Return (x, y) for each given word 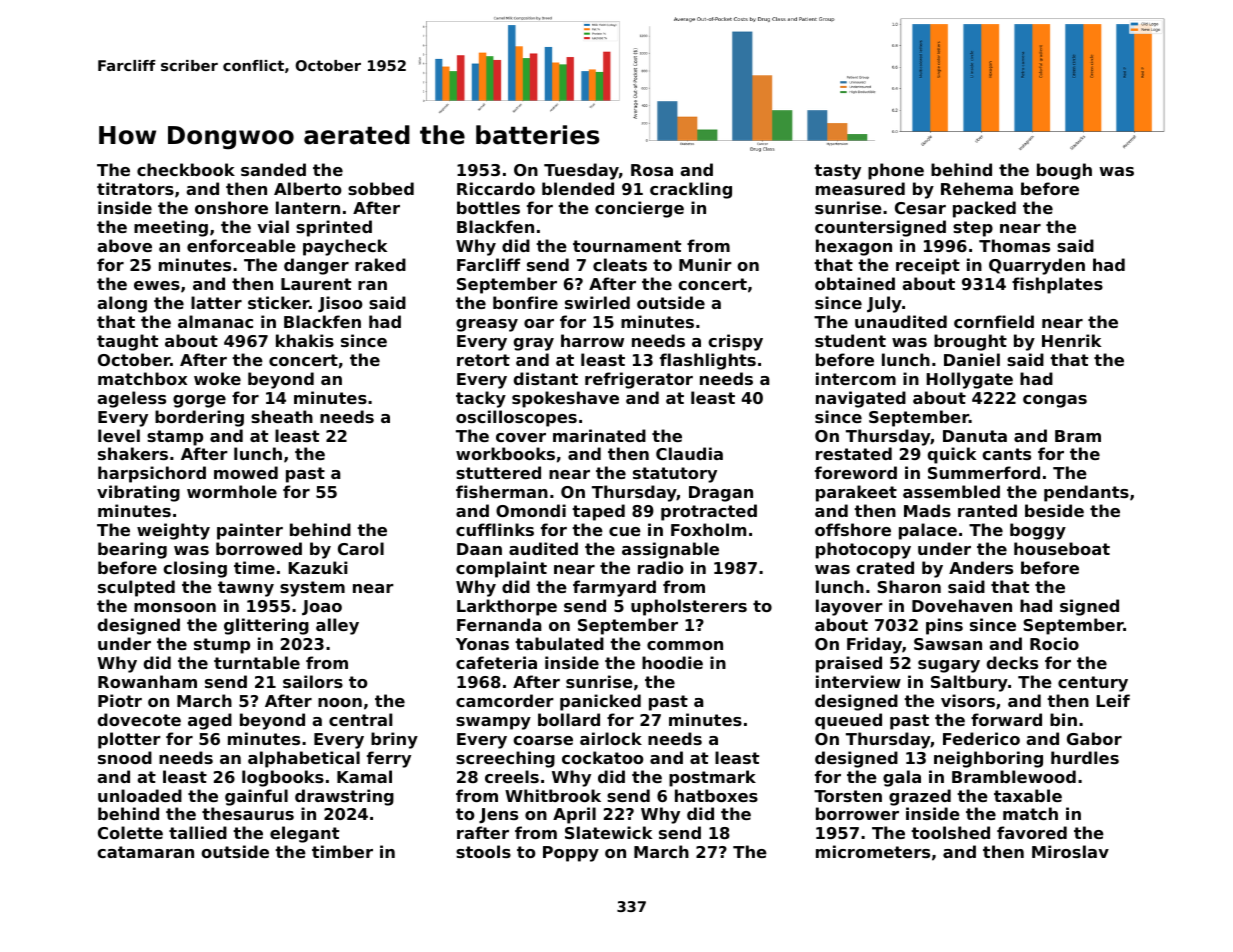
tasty (837, 172)
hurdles (1085, 757)
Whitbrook (553, 795)
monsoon (175, 607)
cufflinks (495, 529)
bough (1064, 171)
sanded (273, 169)
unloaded (140, 795)
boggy (1038, 531)
